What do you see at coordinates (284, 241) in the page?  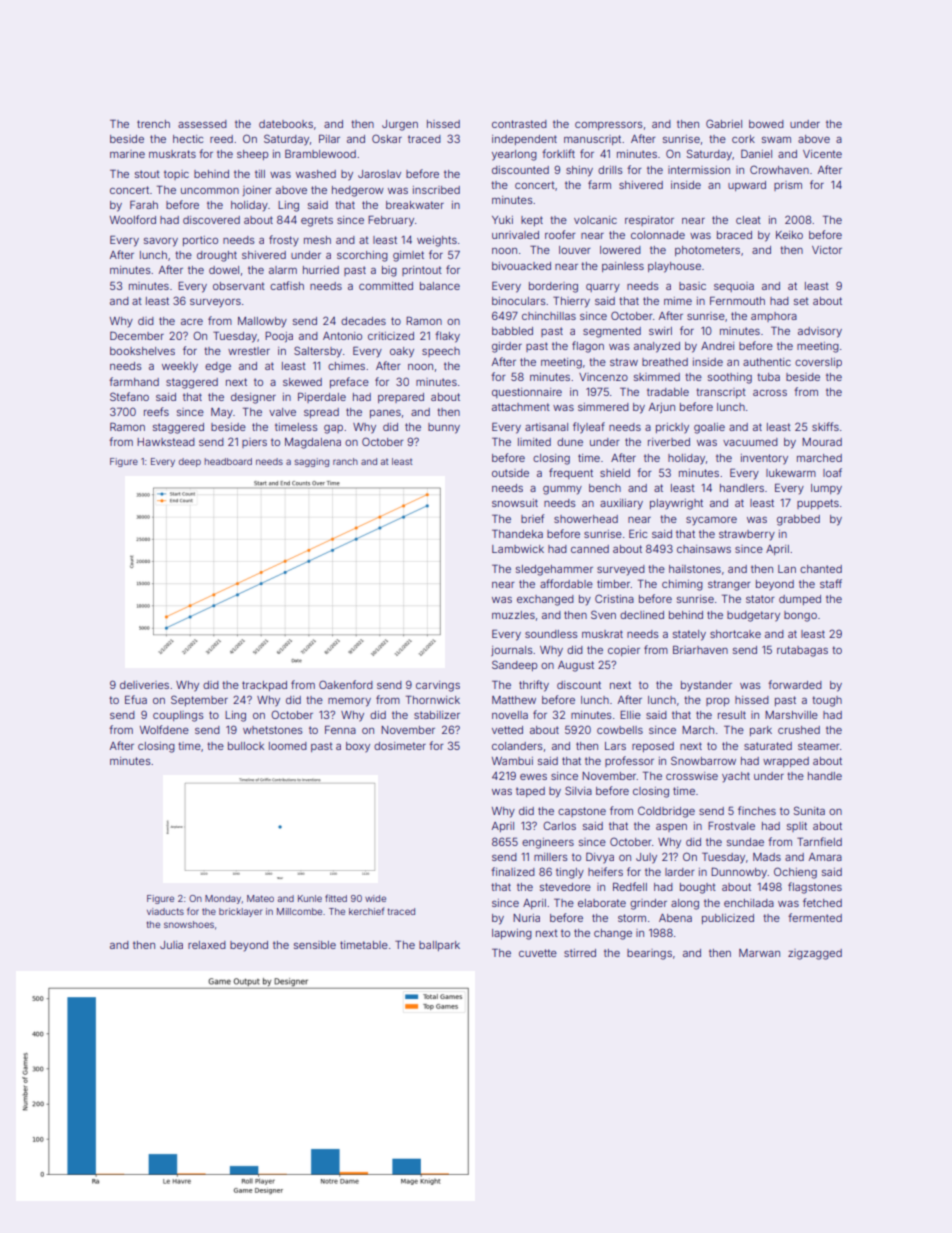 I see `frosty` at bounding box center [284, 241].
